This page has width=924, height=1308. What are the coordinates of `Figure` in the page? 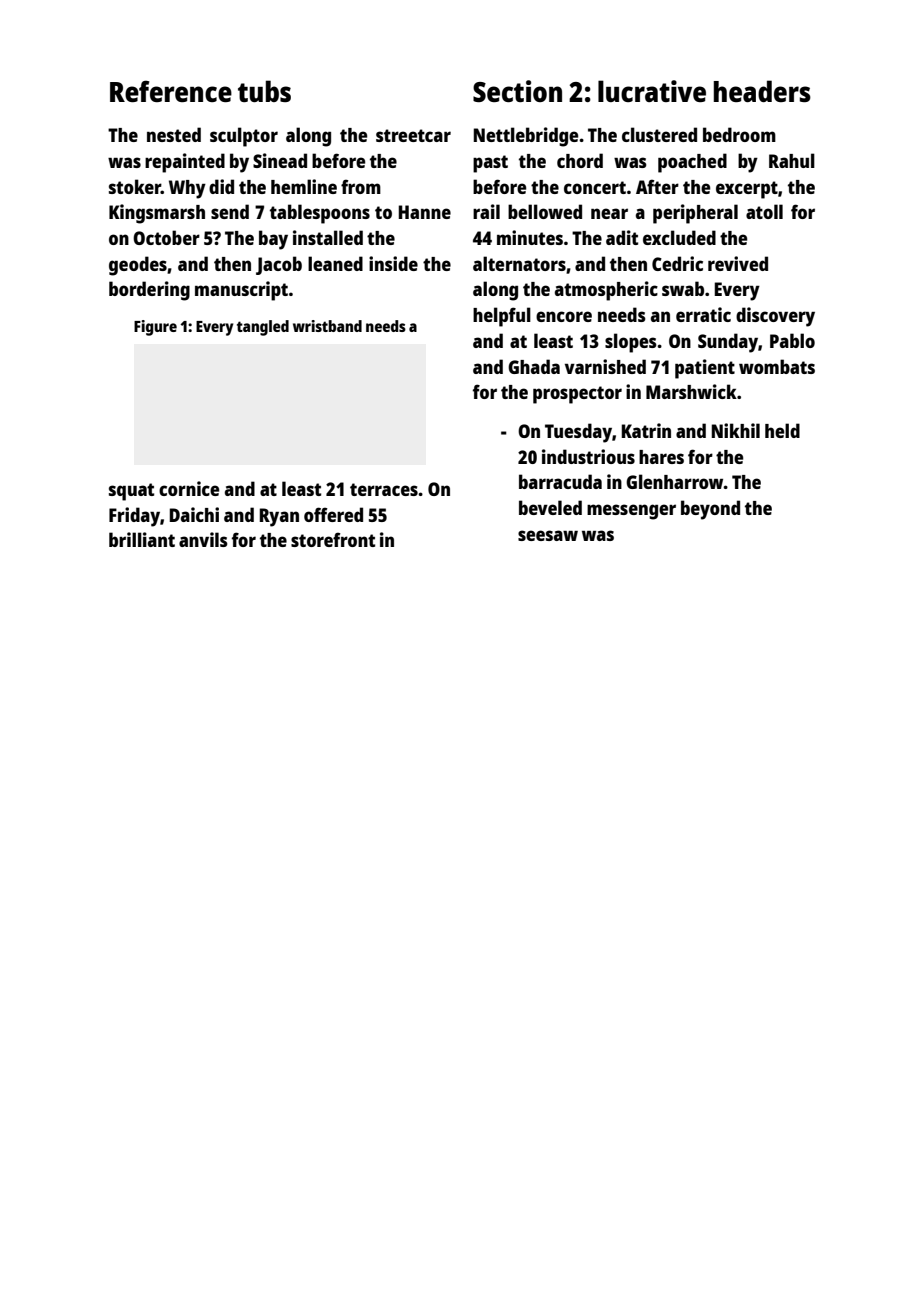 It's located at (155, 328).
